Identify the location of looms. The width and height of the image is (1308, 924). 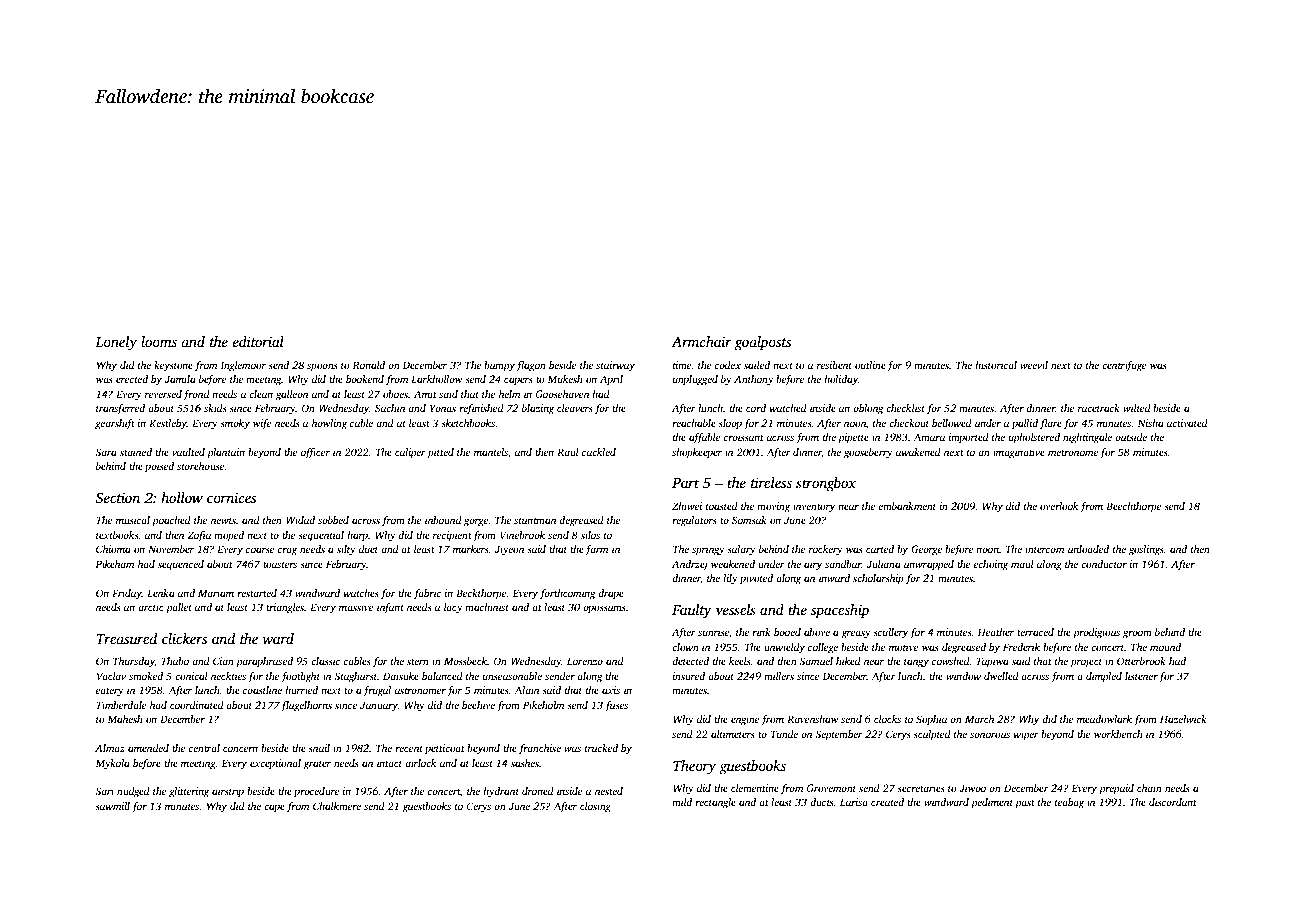
(159, 341).
